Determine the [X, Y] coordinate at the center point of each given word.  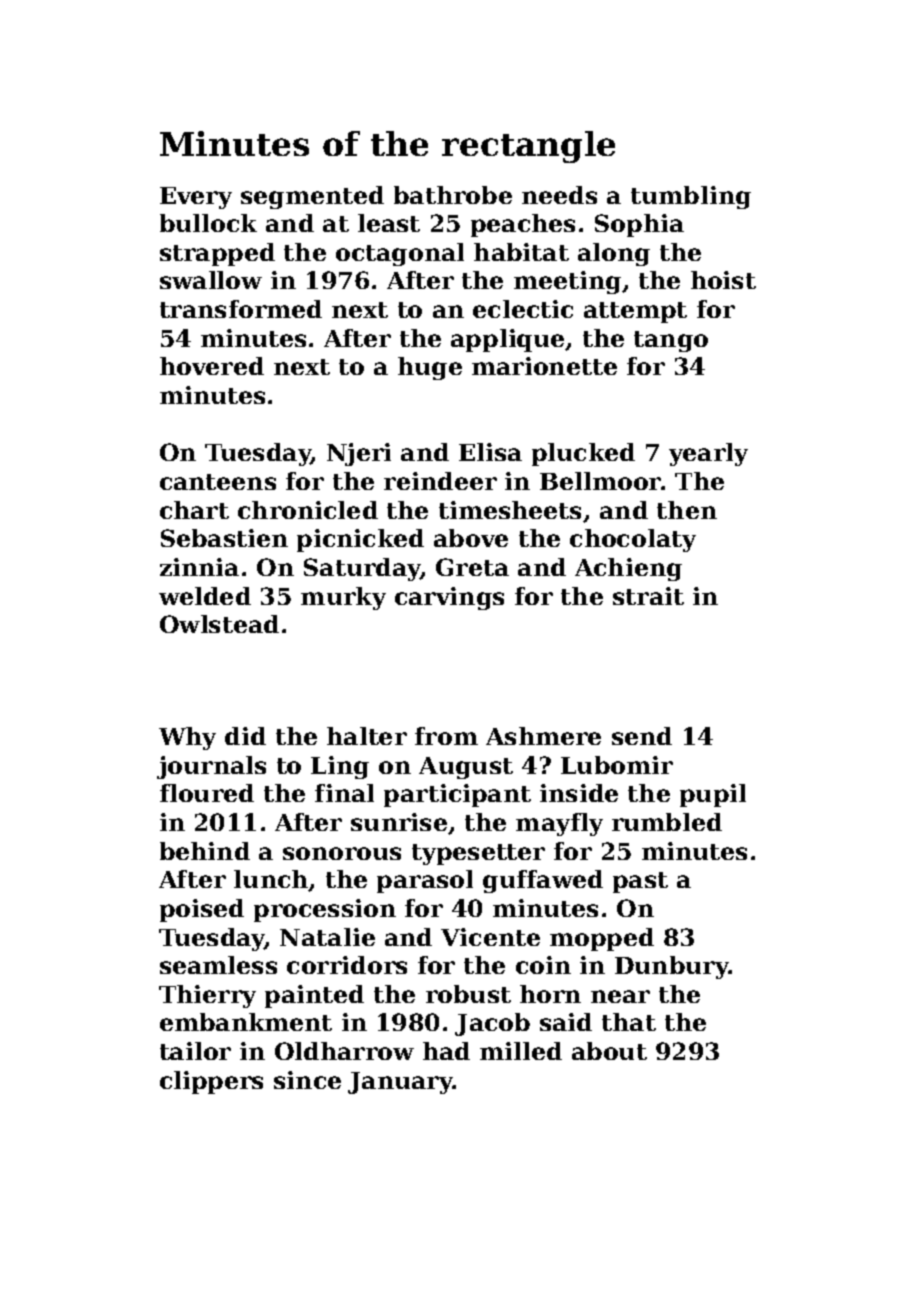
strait [648, 596]
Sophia [639, 225]
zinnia [199, 567]
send [642, 736]
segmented [312, 197]
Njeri [359, 454]
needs [559, 195]
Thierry [207, 996]
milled [521, 1051]
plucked [583, 454]
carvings [449, 598]
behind [205, 851]
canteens [218, 482]
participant [457, 795]
